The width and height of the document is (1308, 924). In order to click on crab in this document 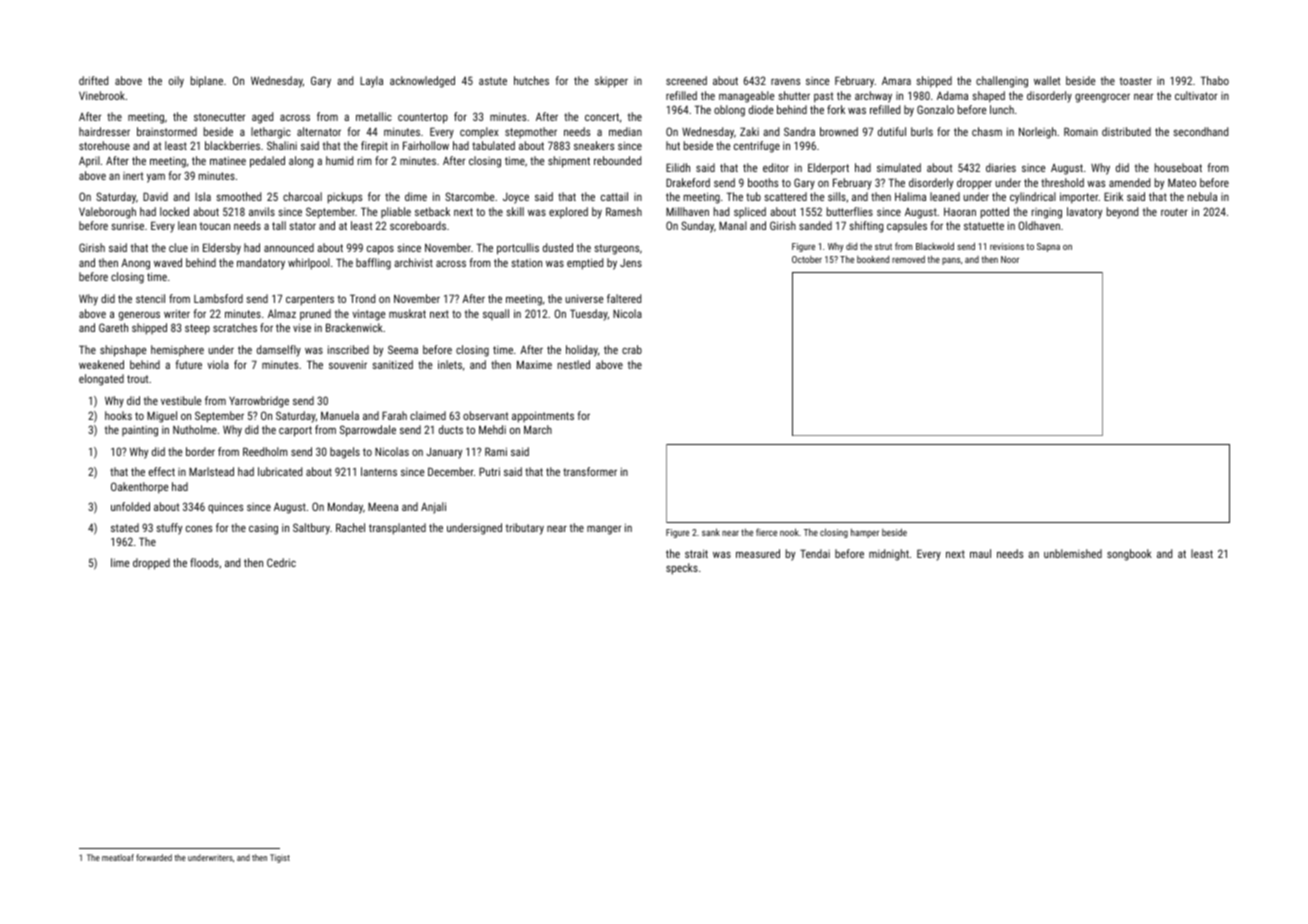, I will do `click(632, 349)`.
